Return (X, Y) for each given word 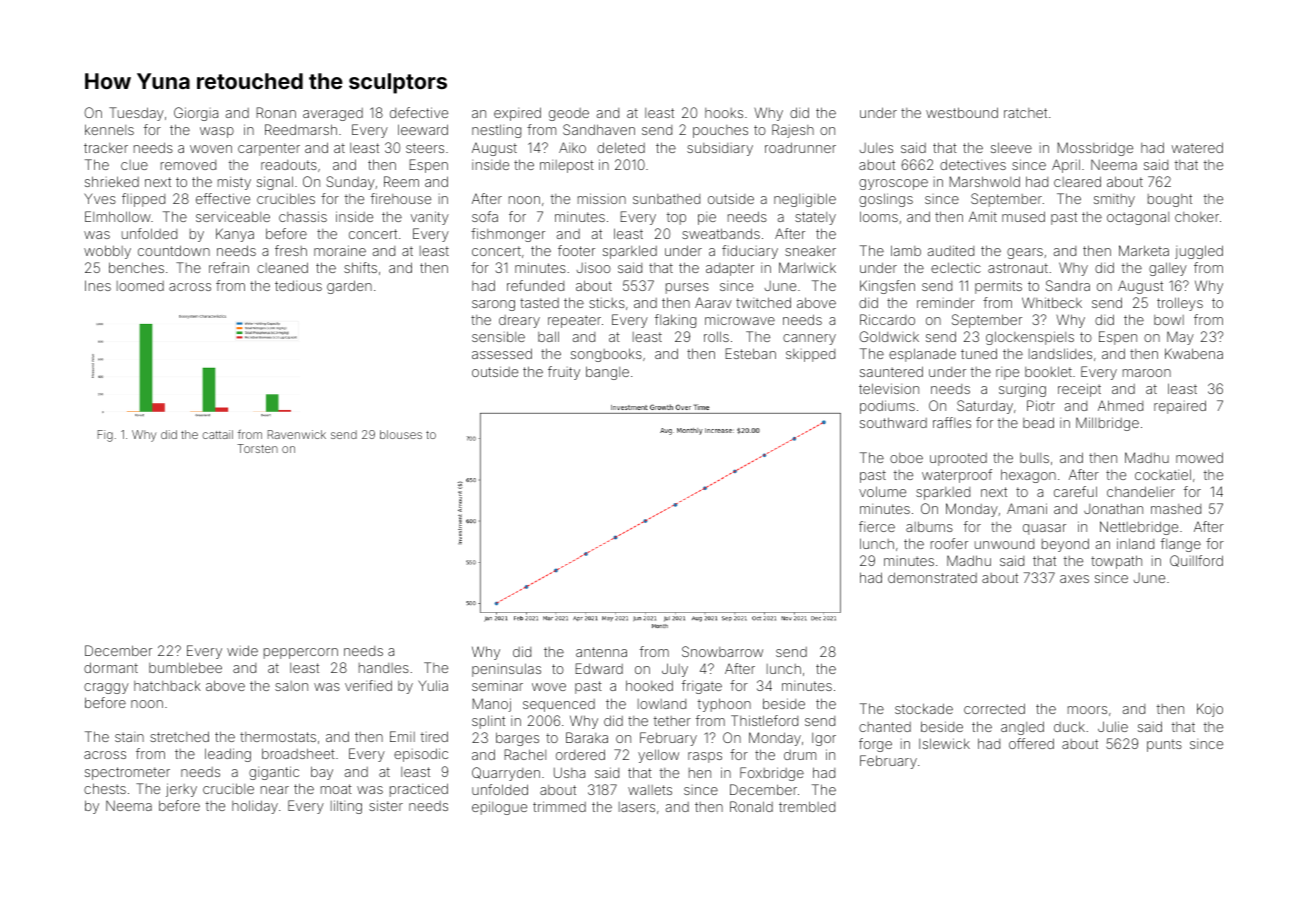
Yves (100, 198)
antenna (601, 652)
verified (368, 685)
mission (602, 198)
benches (136, 267)
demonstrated (932, 577)
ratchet (1025, 113)
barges (517, 739)
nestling (496, 131)
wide (242, 650)
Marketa (1144, 250)
